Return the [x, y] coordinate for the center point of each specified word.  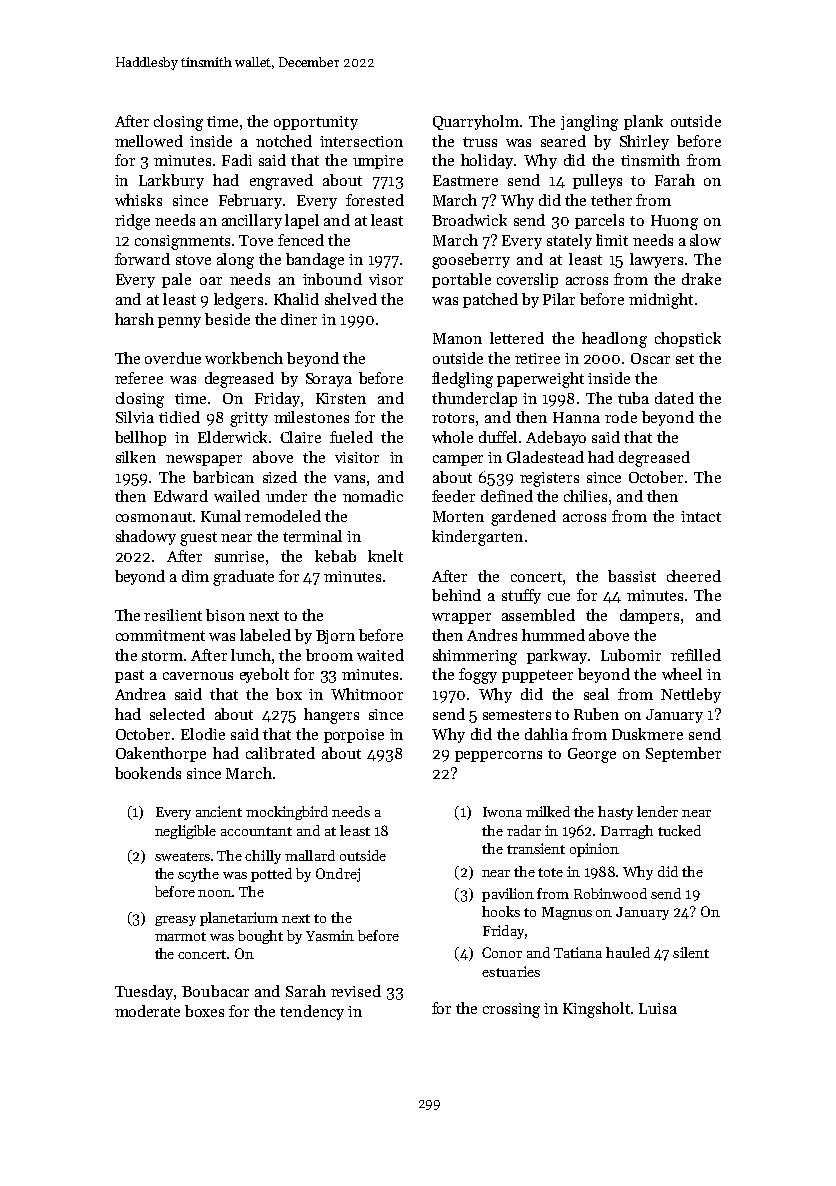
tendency [312, 1012]
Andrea [140, 694]
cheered [694, 576]
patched [490, 300]
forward [142, 259]
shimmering [475, 657]
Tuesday [144, 992]
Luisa [658, 1008]
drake [701, 279]
